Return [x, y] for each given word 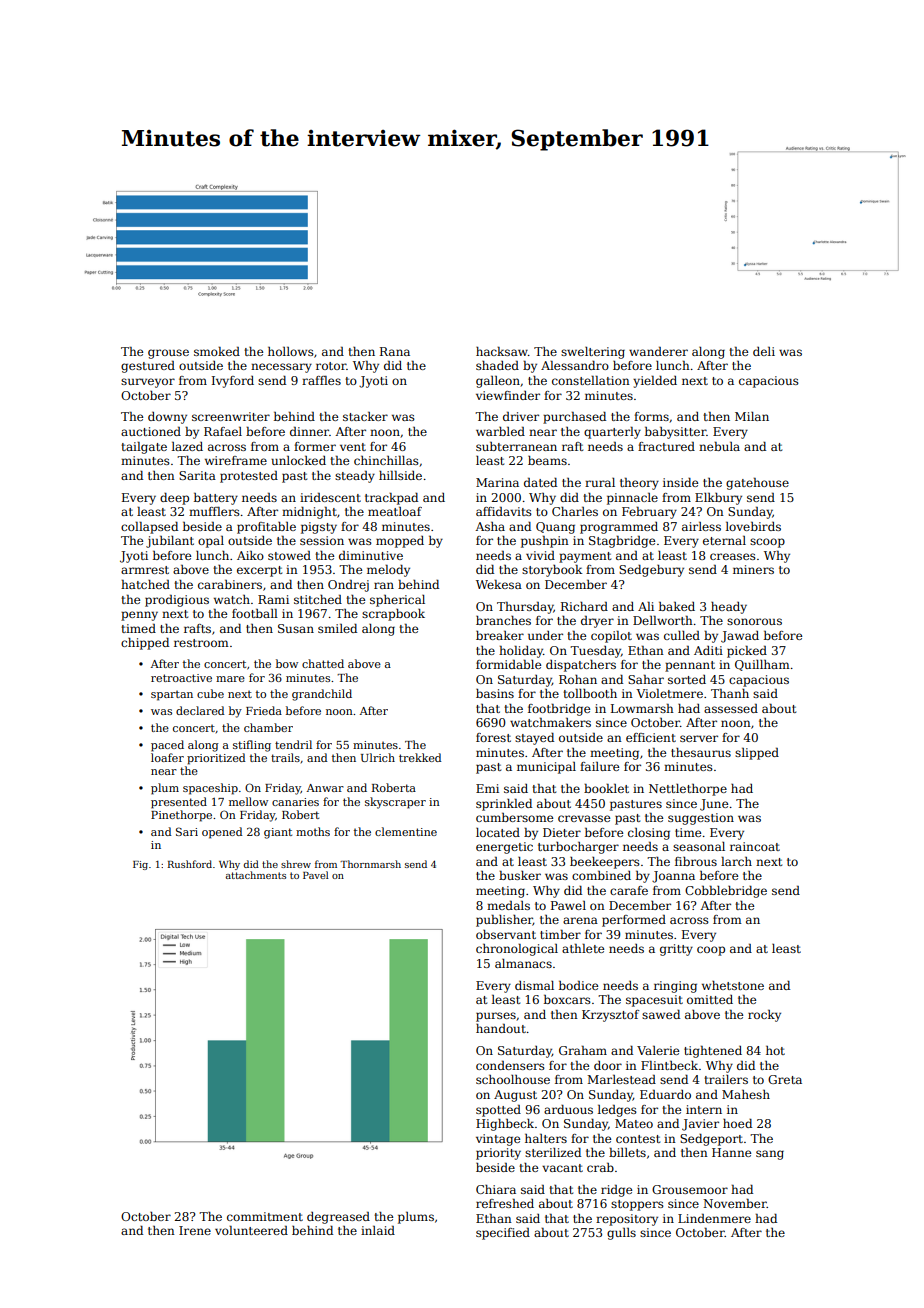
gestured [148, 367]
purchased [574, 418]
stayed [534, 739]
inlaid [378, 1230]
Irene [195, 1230]
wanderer [658, 351]
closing [649, 834]
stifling [252, 746]
